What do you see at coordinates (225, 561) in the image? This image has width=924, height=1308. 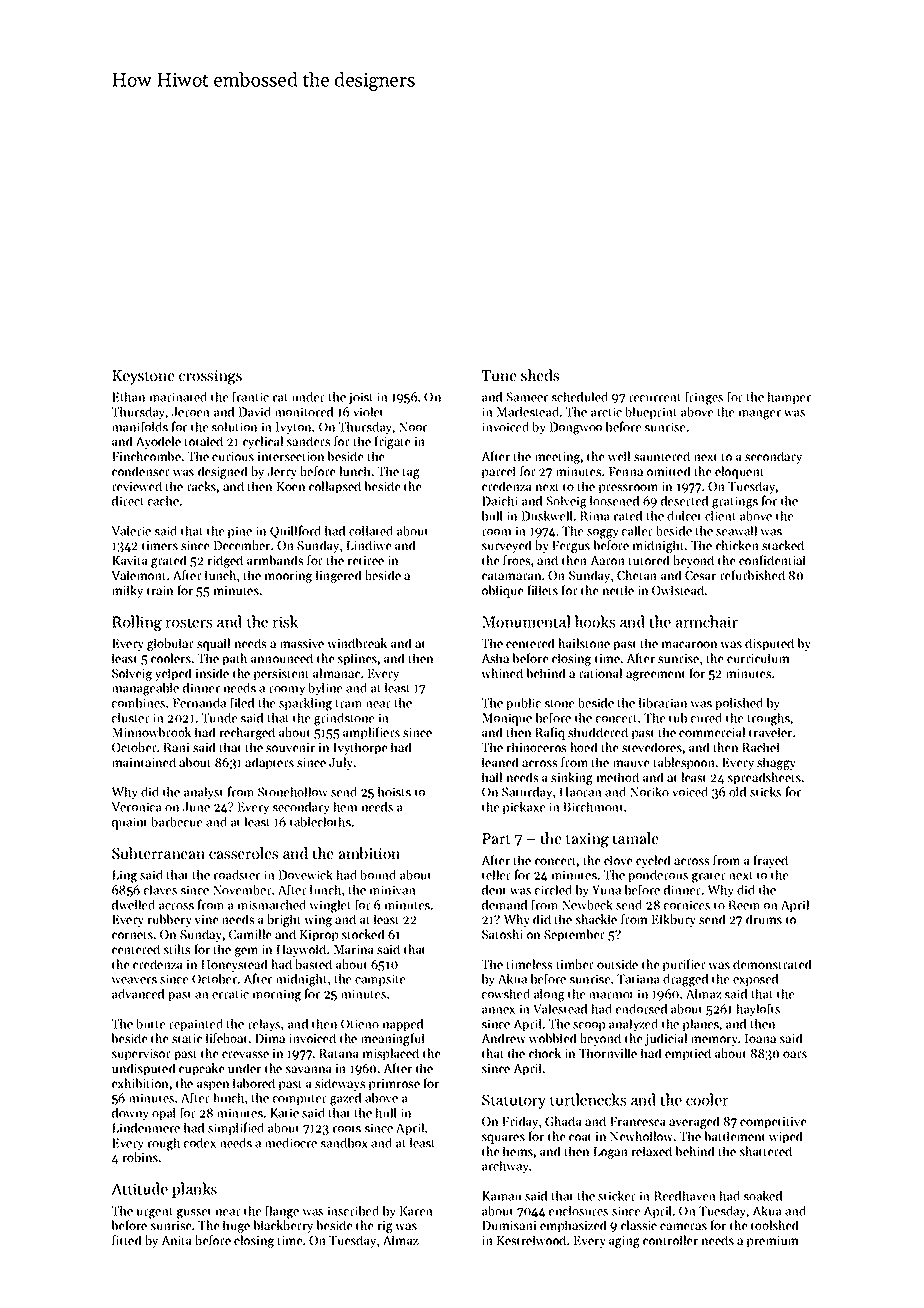 I see `ridged` at bounding box center [225, 561].
